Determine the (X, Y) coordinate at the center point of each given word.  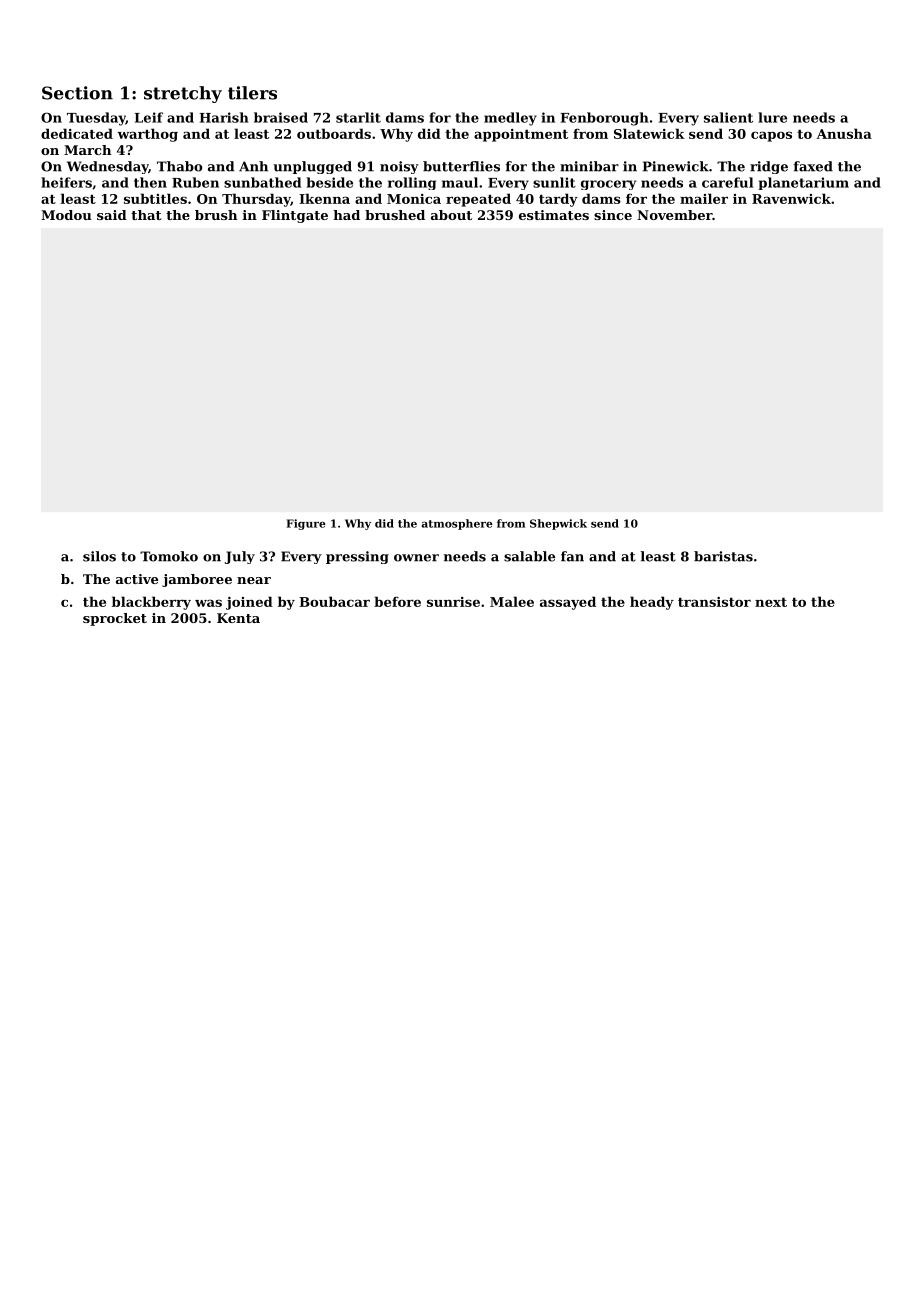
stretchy (183, 94)
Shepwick (558, 524)
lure (772, 117)
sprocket (115, 619)
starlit (358, 117)
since (613, 215)
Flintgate (295, 216)
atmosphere (457, 524)
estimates (554, 215)
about (451, 215)
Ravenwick (791, 198)
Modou (66, 215)
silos (99, 556)
